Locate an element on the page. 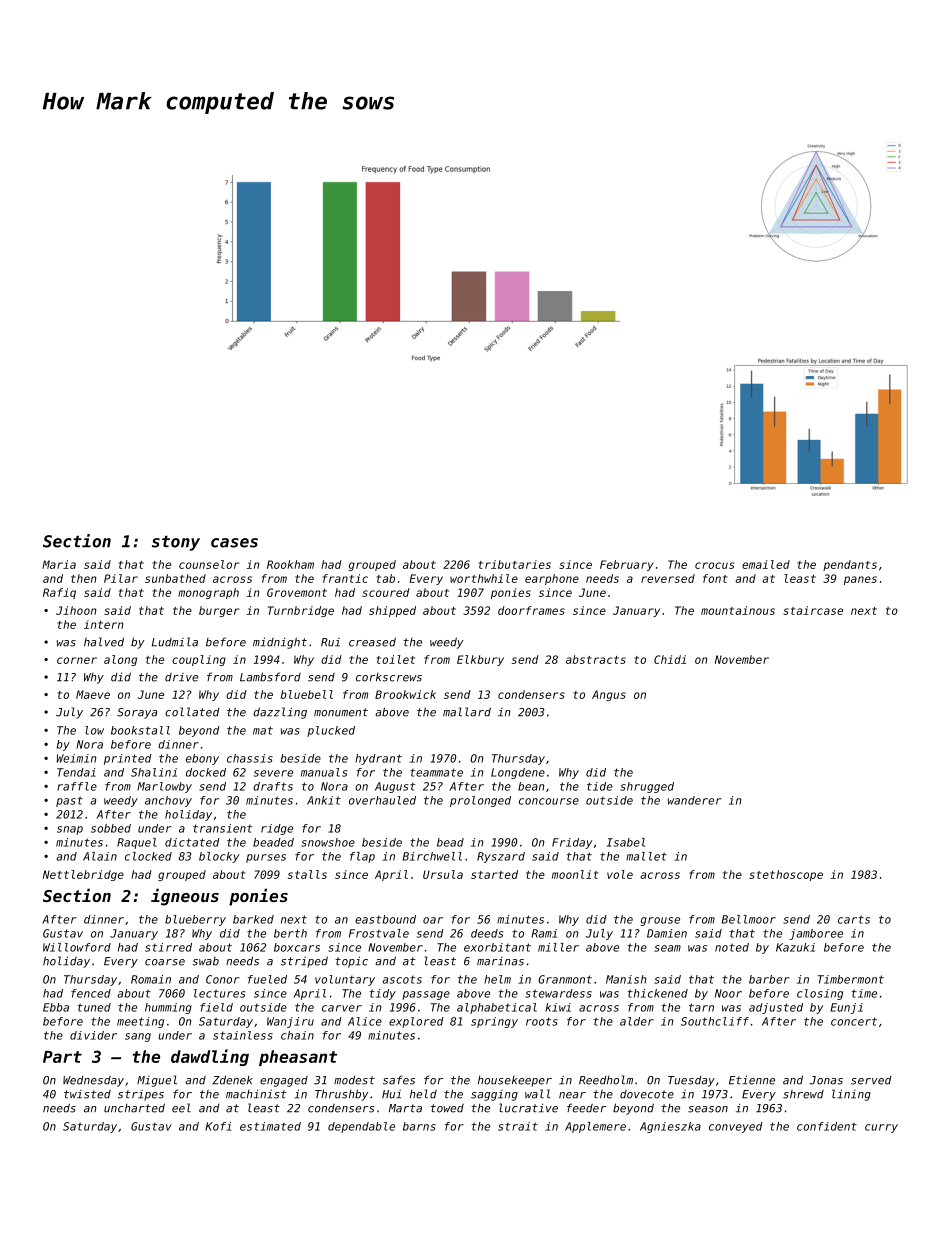 This page has height=1233, width=952. Kofi is located at coordinates (218, 1126).
